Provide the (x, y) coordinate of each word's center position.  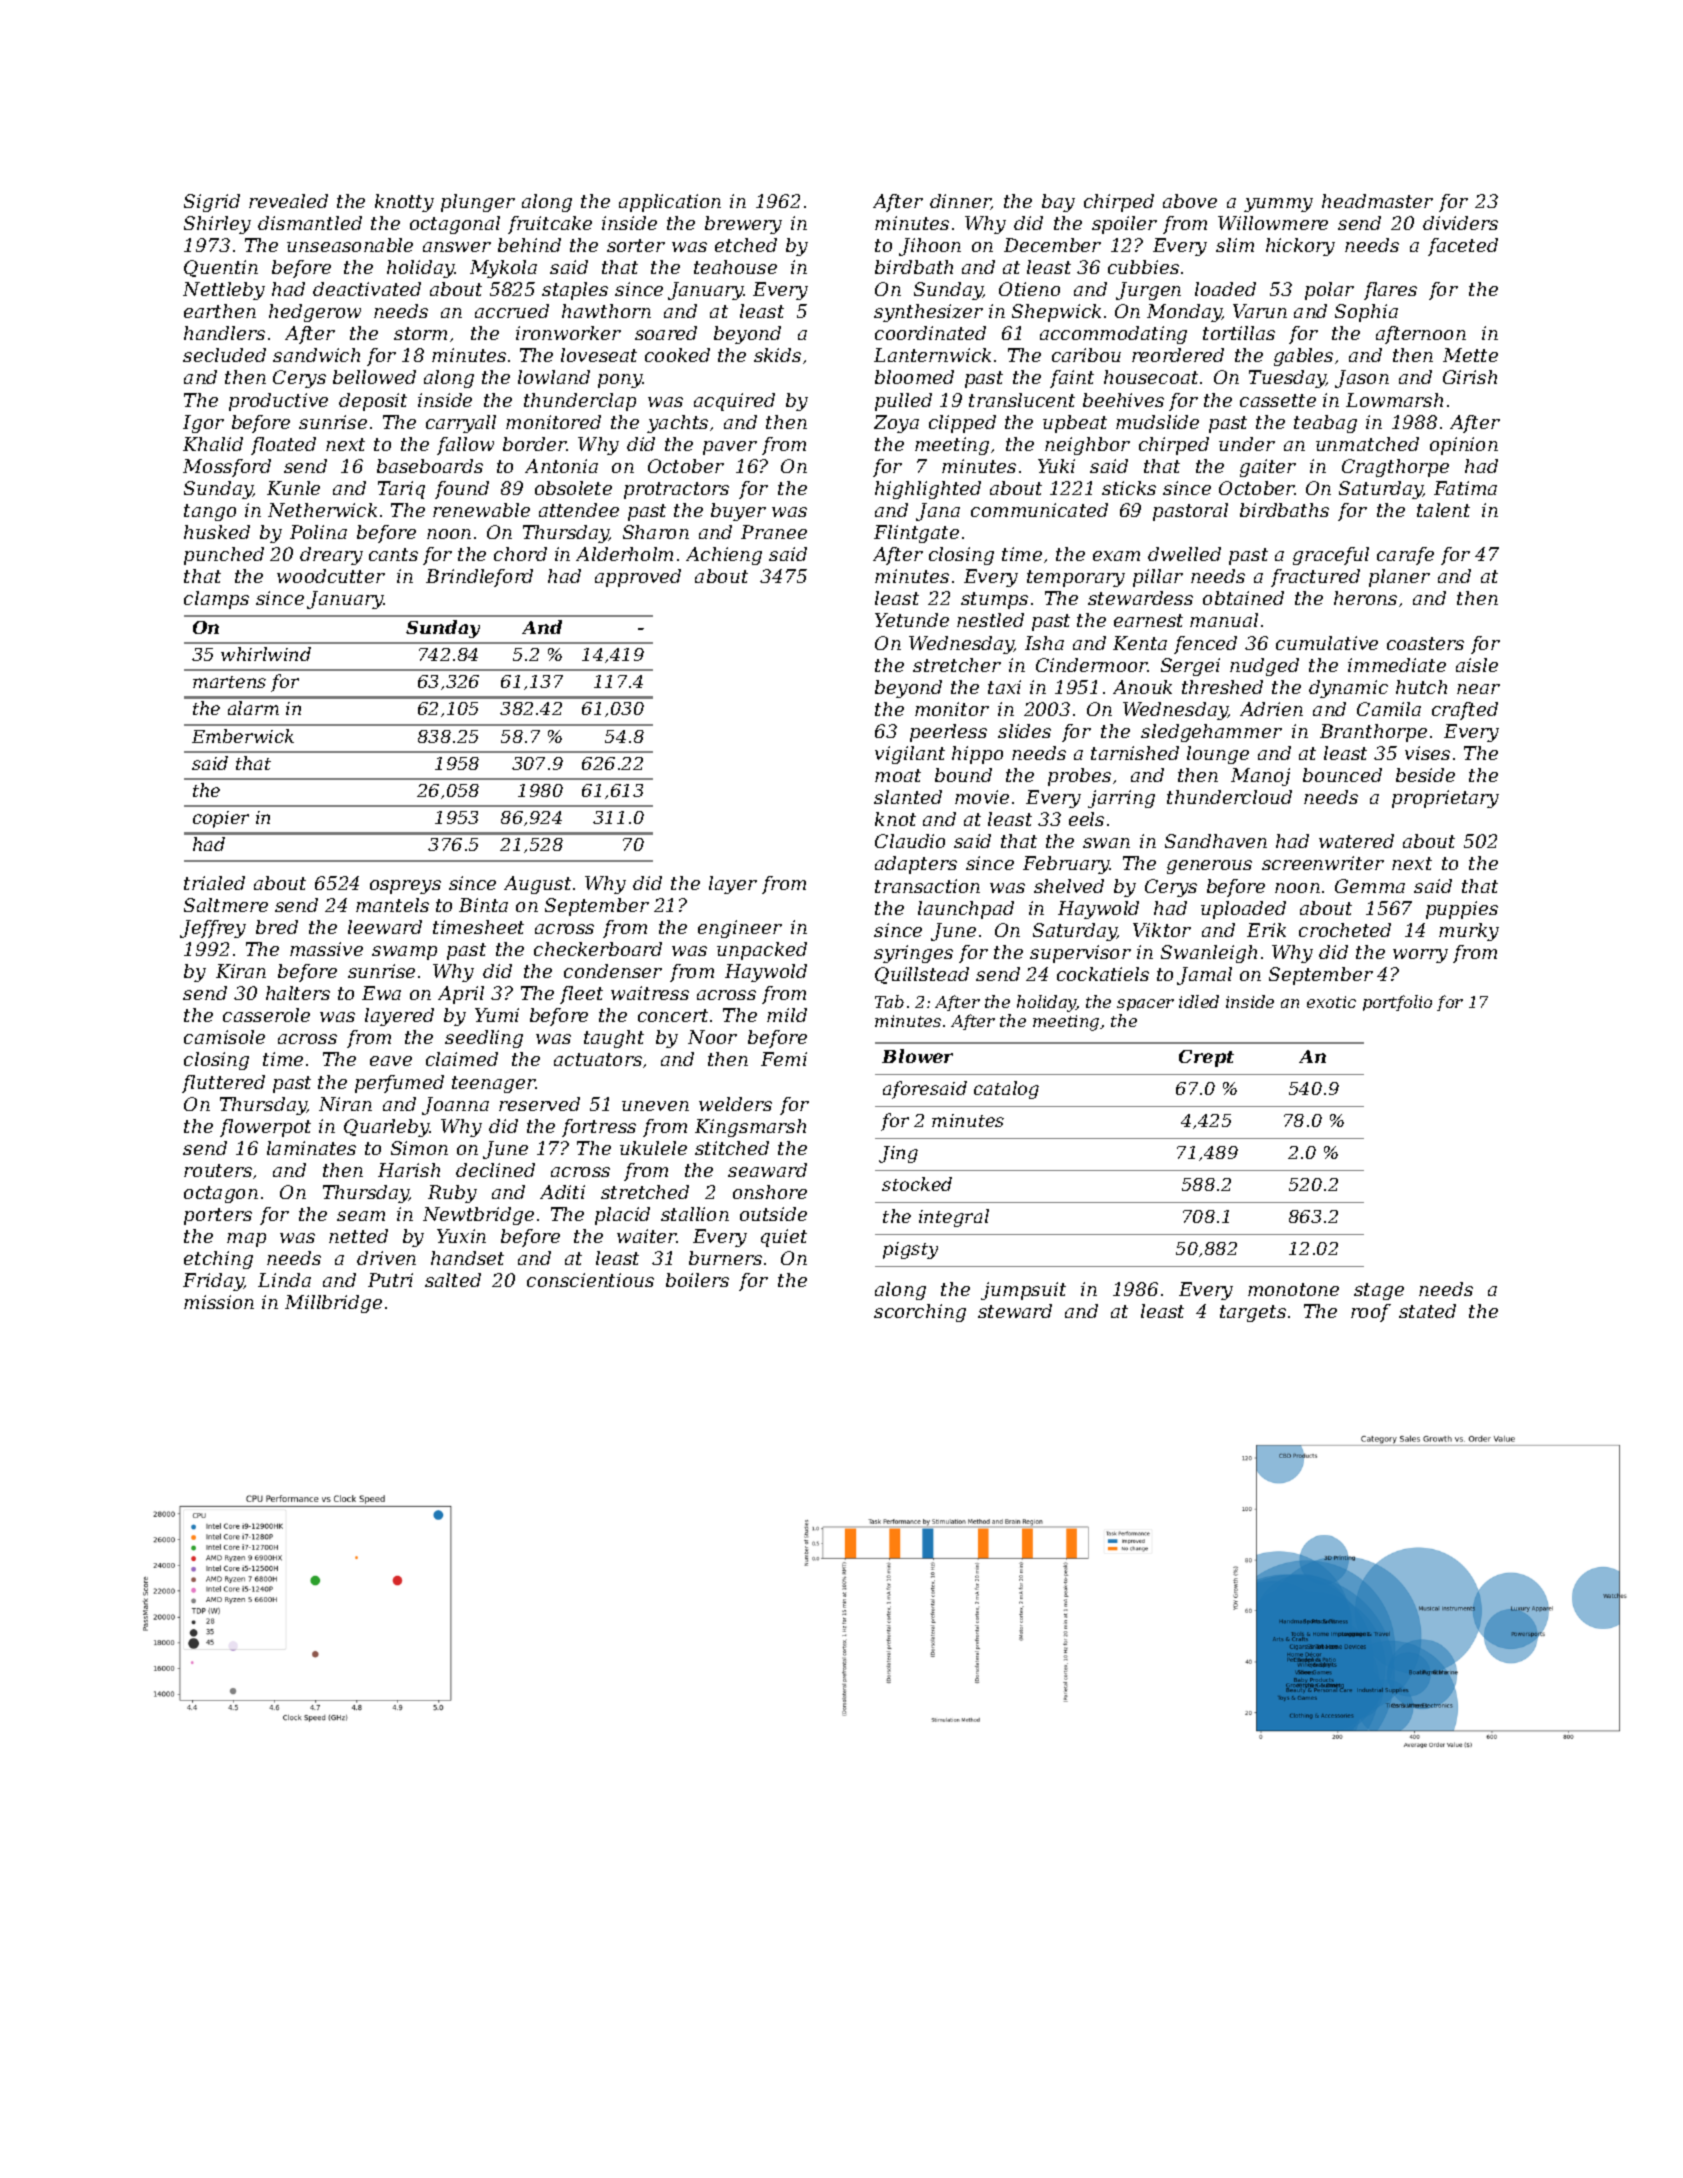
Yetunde (912, 620)
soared (666, 333)
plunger (478, 203)
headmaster (1377, 201)
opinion (1464, 446)
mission (219, 1302)
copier (221, 819)
